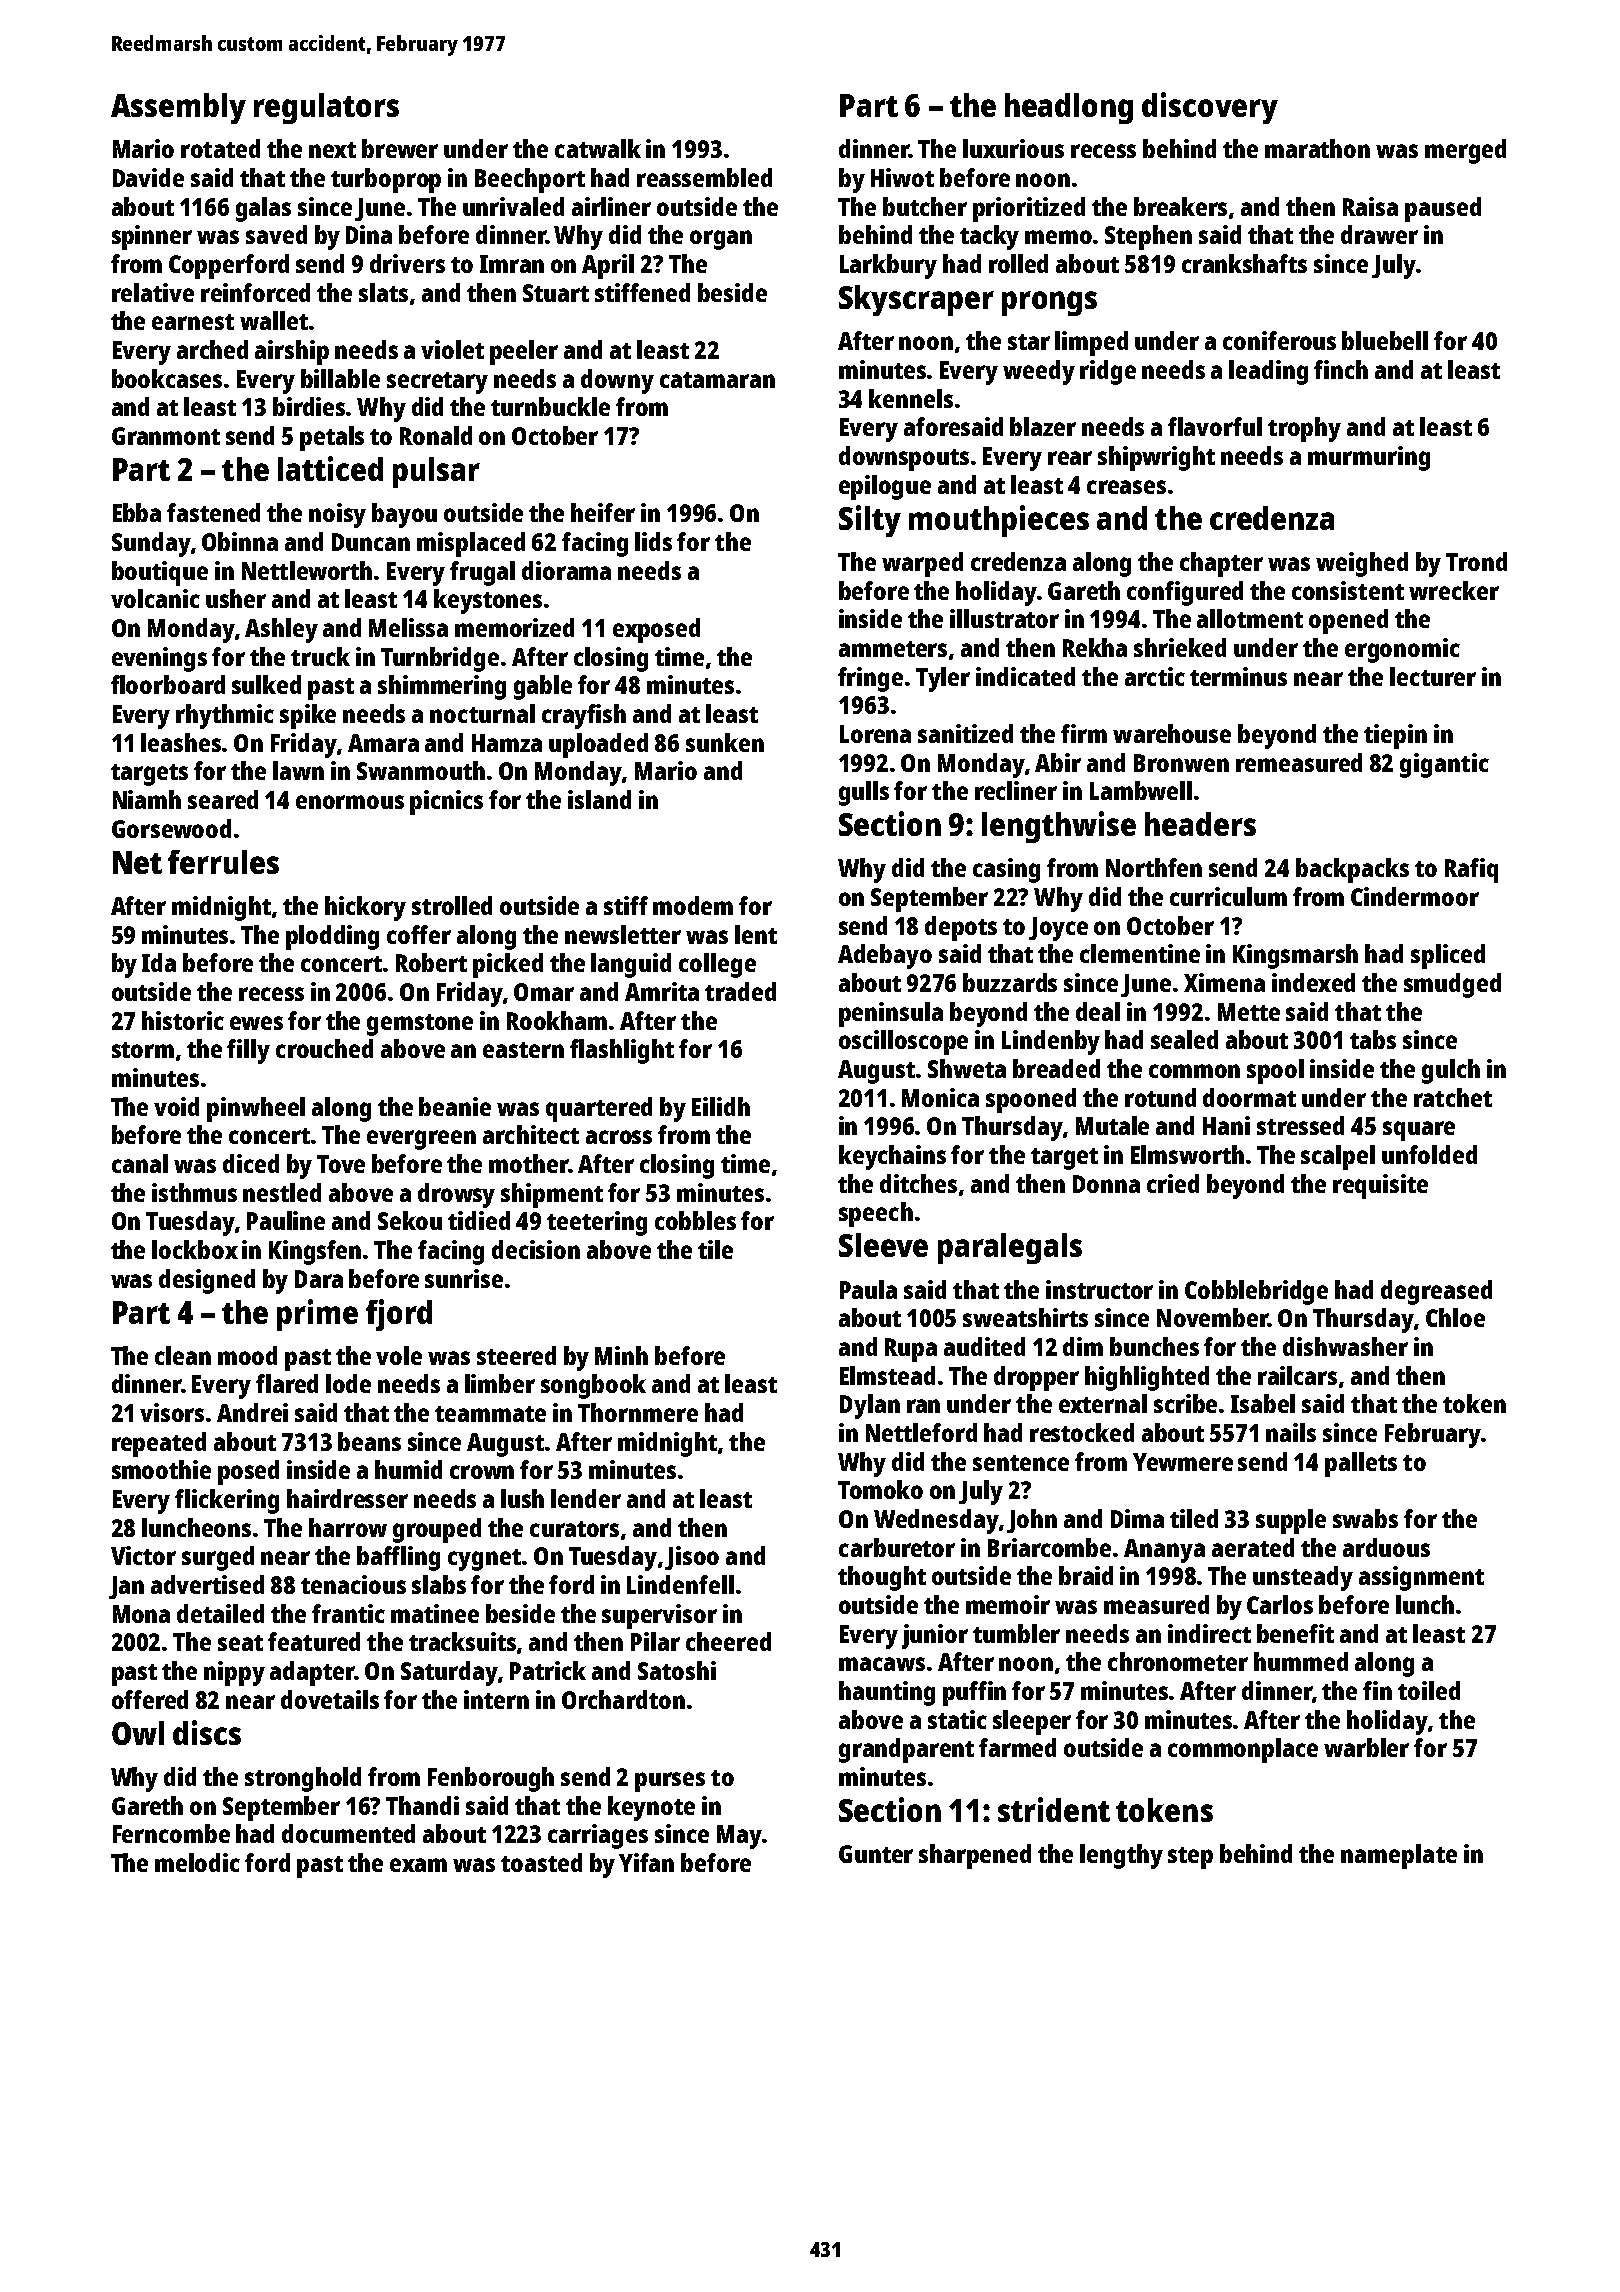 The height and width of the page is (2292, 1620). What do you see at coordinates (670, 1782) in the page?
I see `purses` at bounding box center [670, 1782].
